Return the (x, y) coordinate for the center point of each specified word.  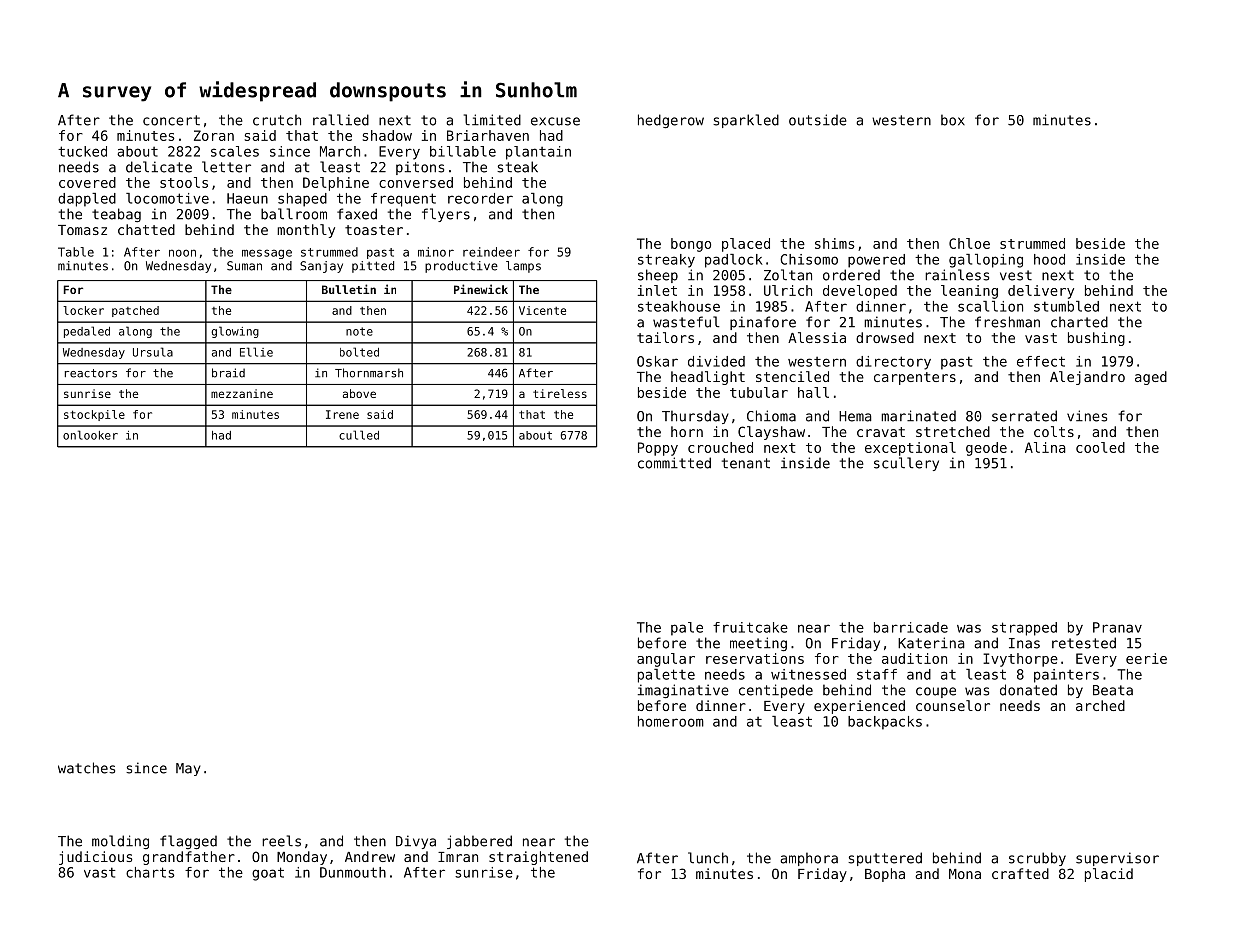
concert (171, 120)
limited (492, 120)
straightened (538, 858)
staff (877, 674)
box (953, 120)
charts (150, 872)
